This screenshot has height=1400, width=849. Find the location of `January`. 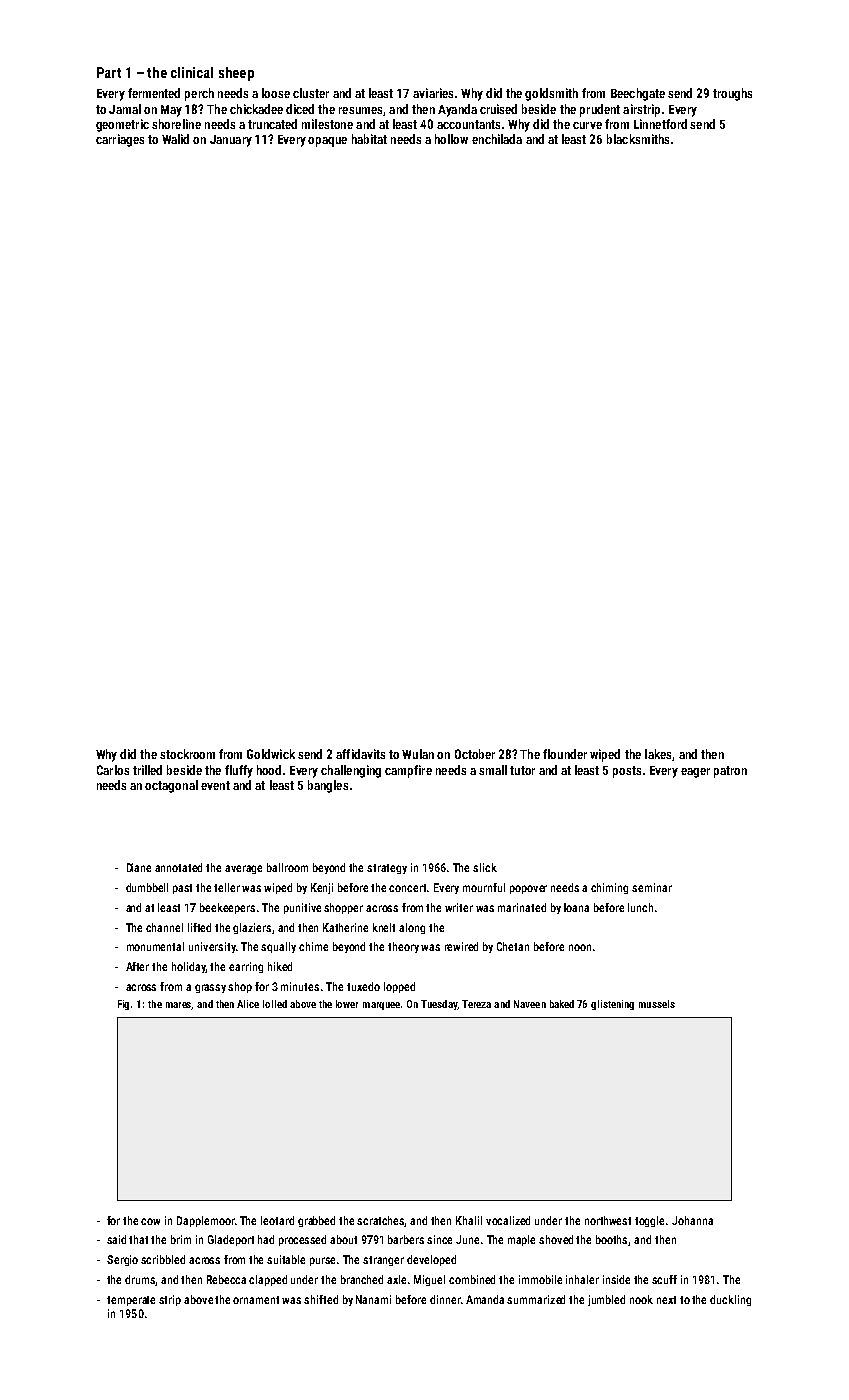

January is located at coordinates (231, 141).
